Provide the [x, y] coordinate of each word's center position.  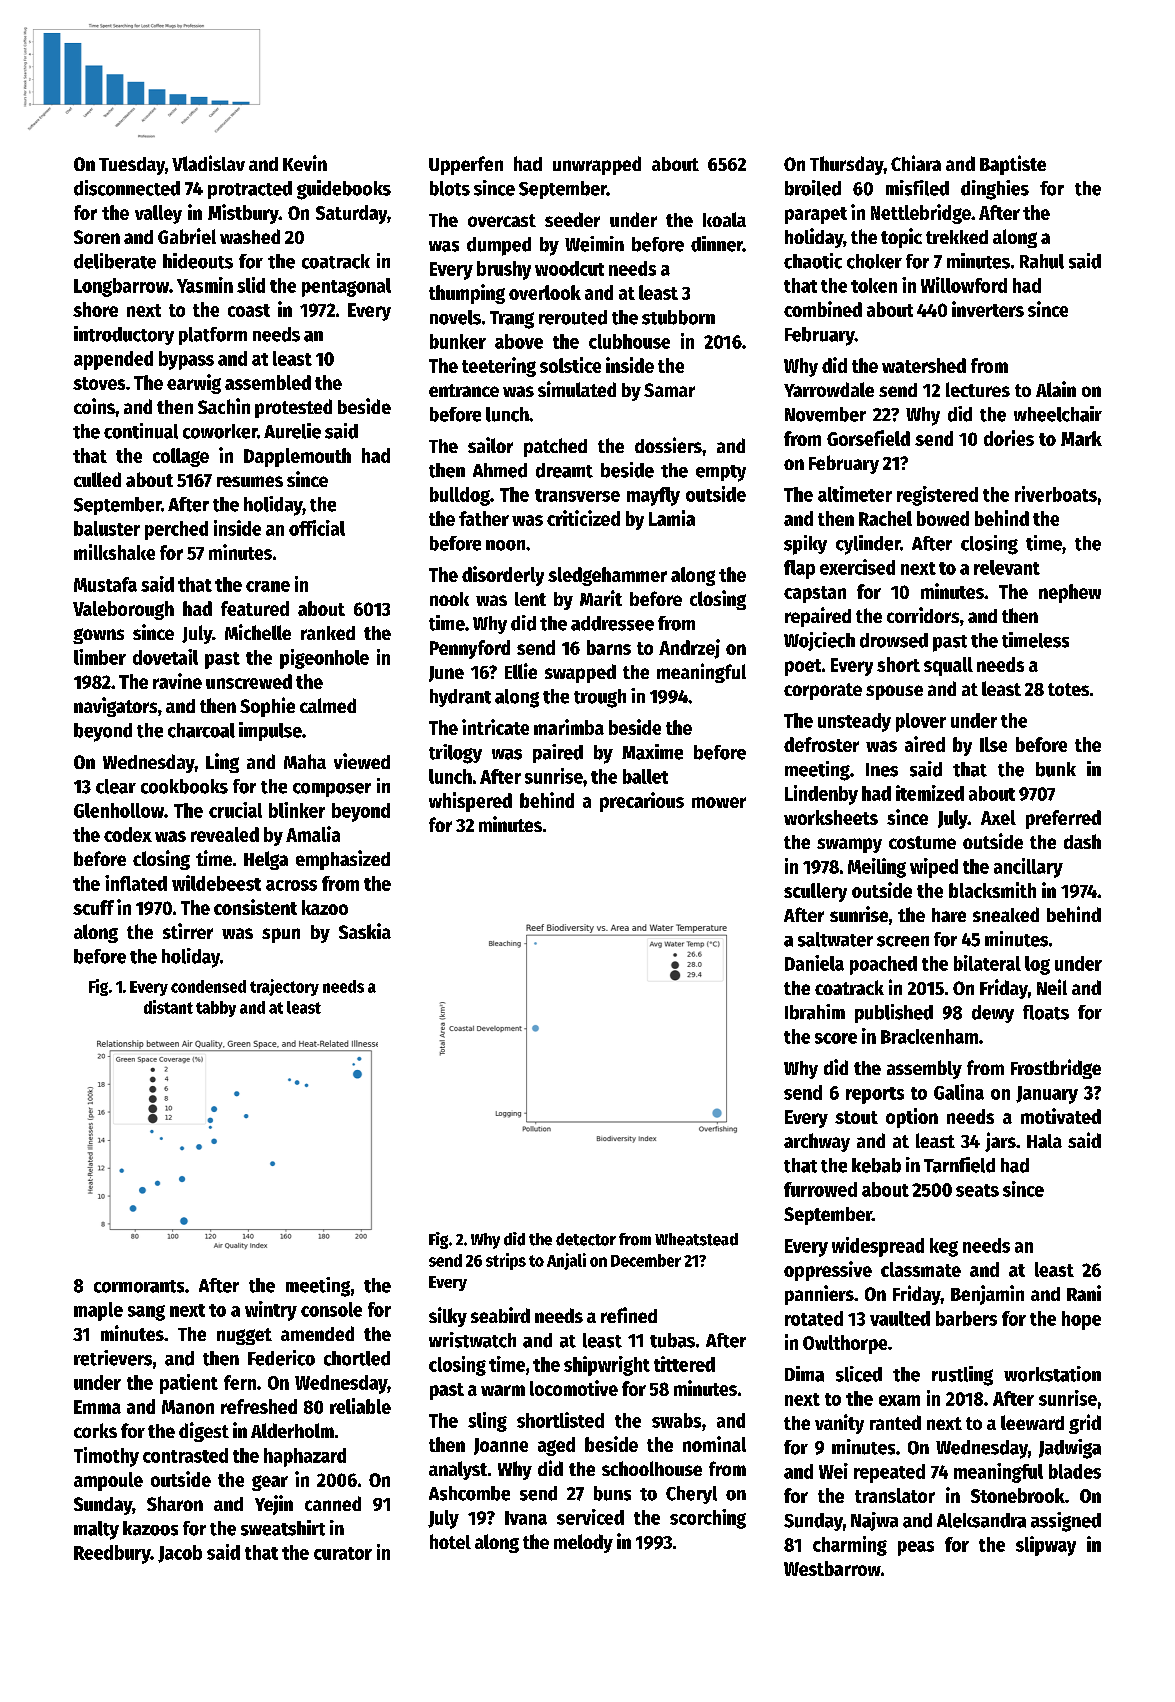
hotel [450, 1541]
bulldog [460, 496]
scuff [93, 907]
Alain [1056, 389]
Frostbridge [1056, 1069]
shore [95, 309]
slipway [1046, 1546]
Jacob [180, 1554]
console [331, 1309]
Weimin [594, 244]
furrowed [820, 1189]
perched [176, 530]
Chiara [916, 163]
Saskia [365, 931]
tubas [672, 1340]
